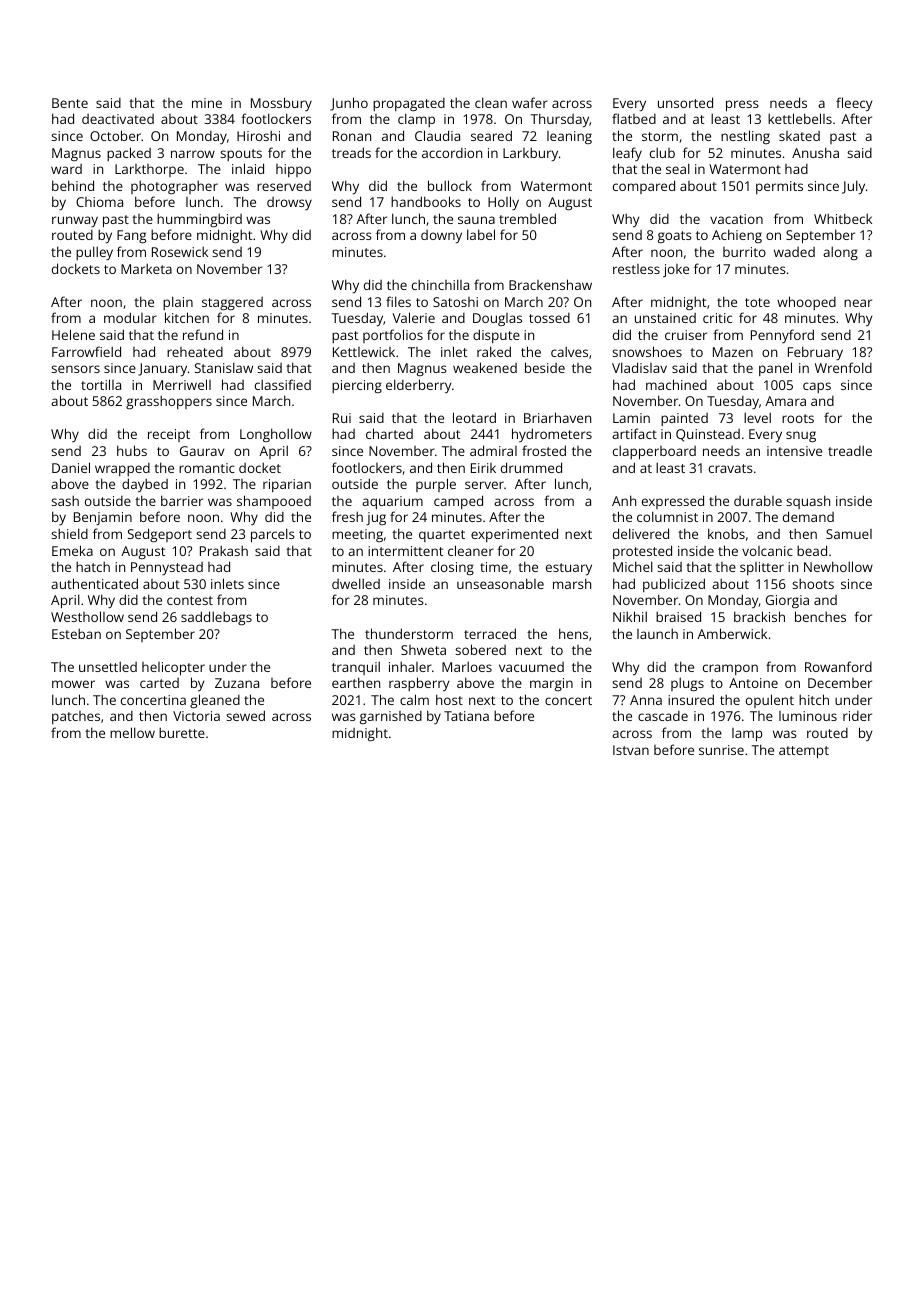 This screenshot has width=924, height=1308. Describe the element at coordinates (122, 469) in the screenshot. I see `wrapped` at that location.
